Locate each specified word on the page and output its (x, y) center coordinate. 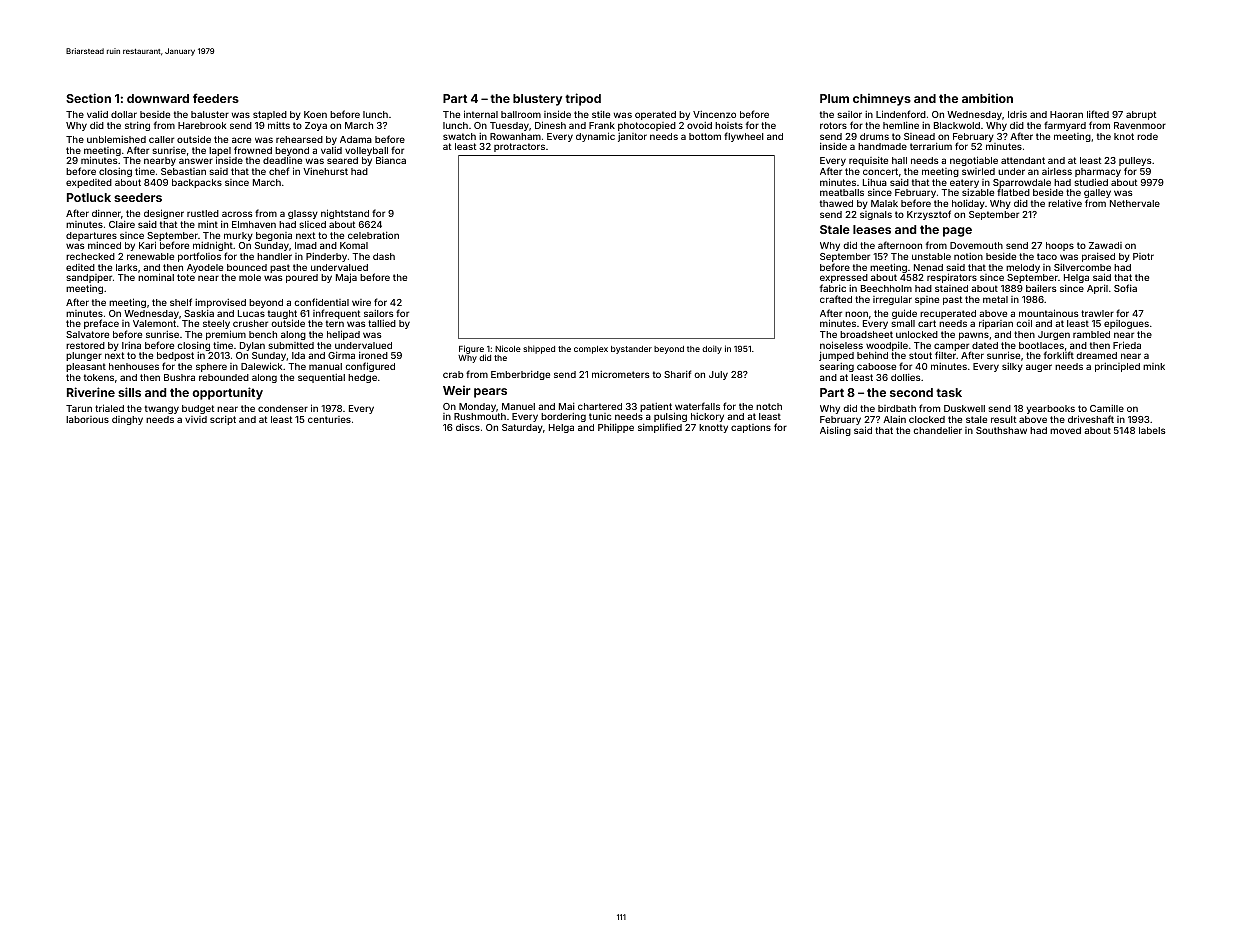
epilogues (1126, 324)
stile (601, 114)
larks (127, 267)
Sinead (919, 136)
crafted (836, 299)
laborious (87, 419)
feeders (216, 98)
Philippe (616, 428)
